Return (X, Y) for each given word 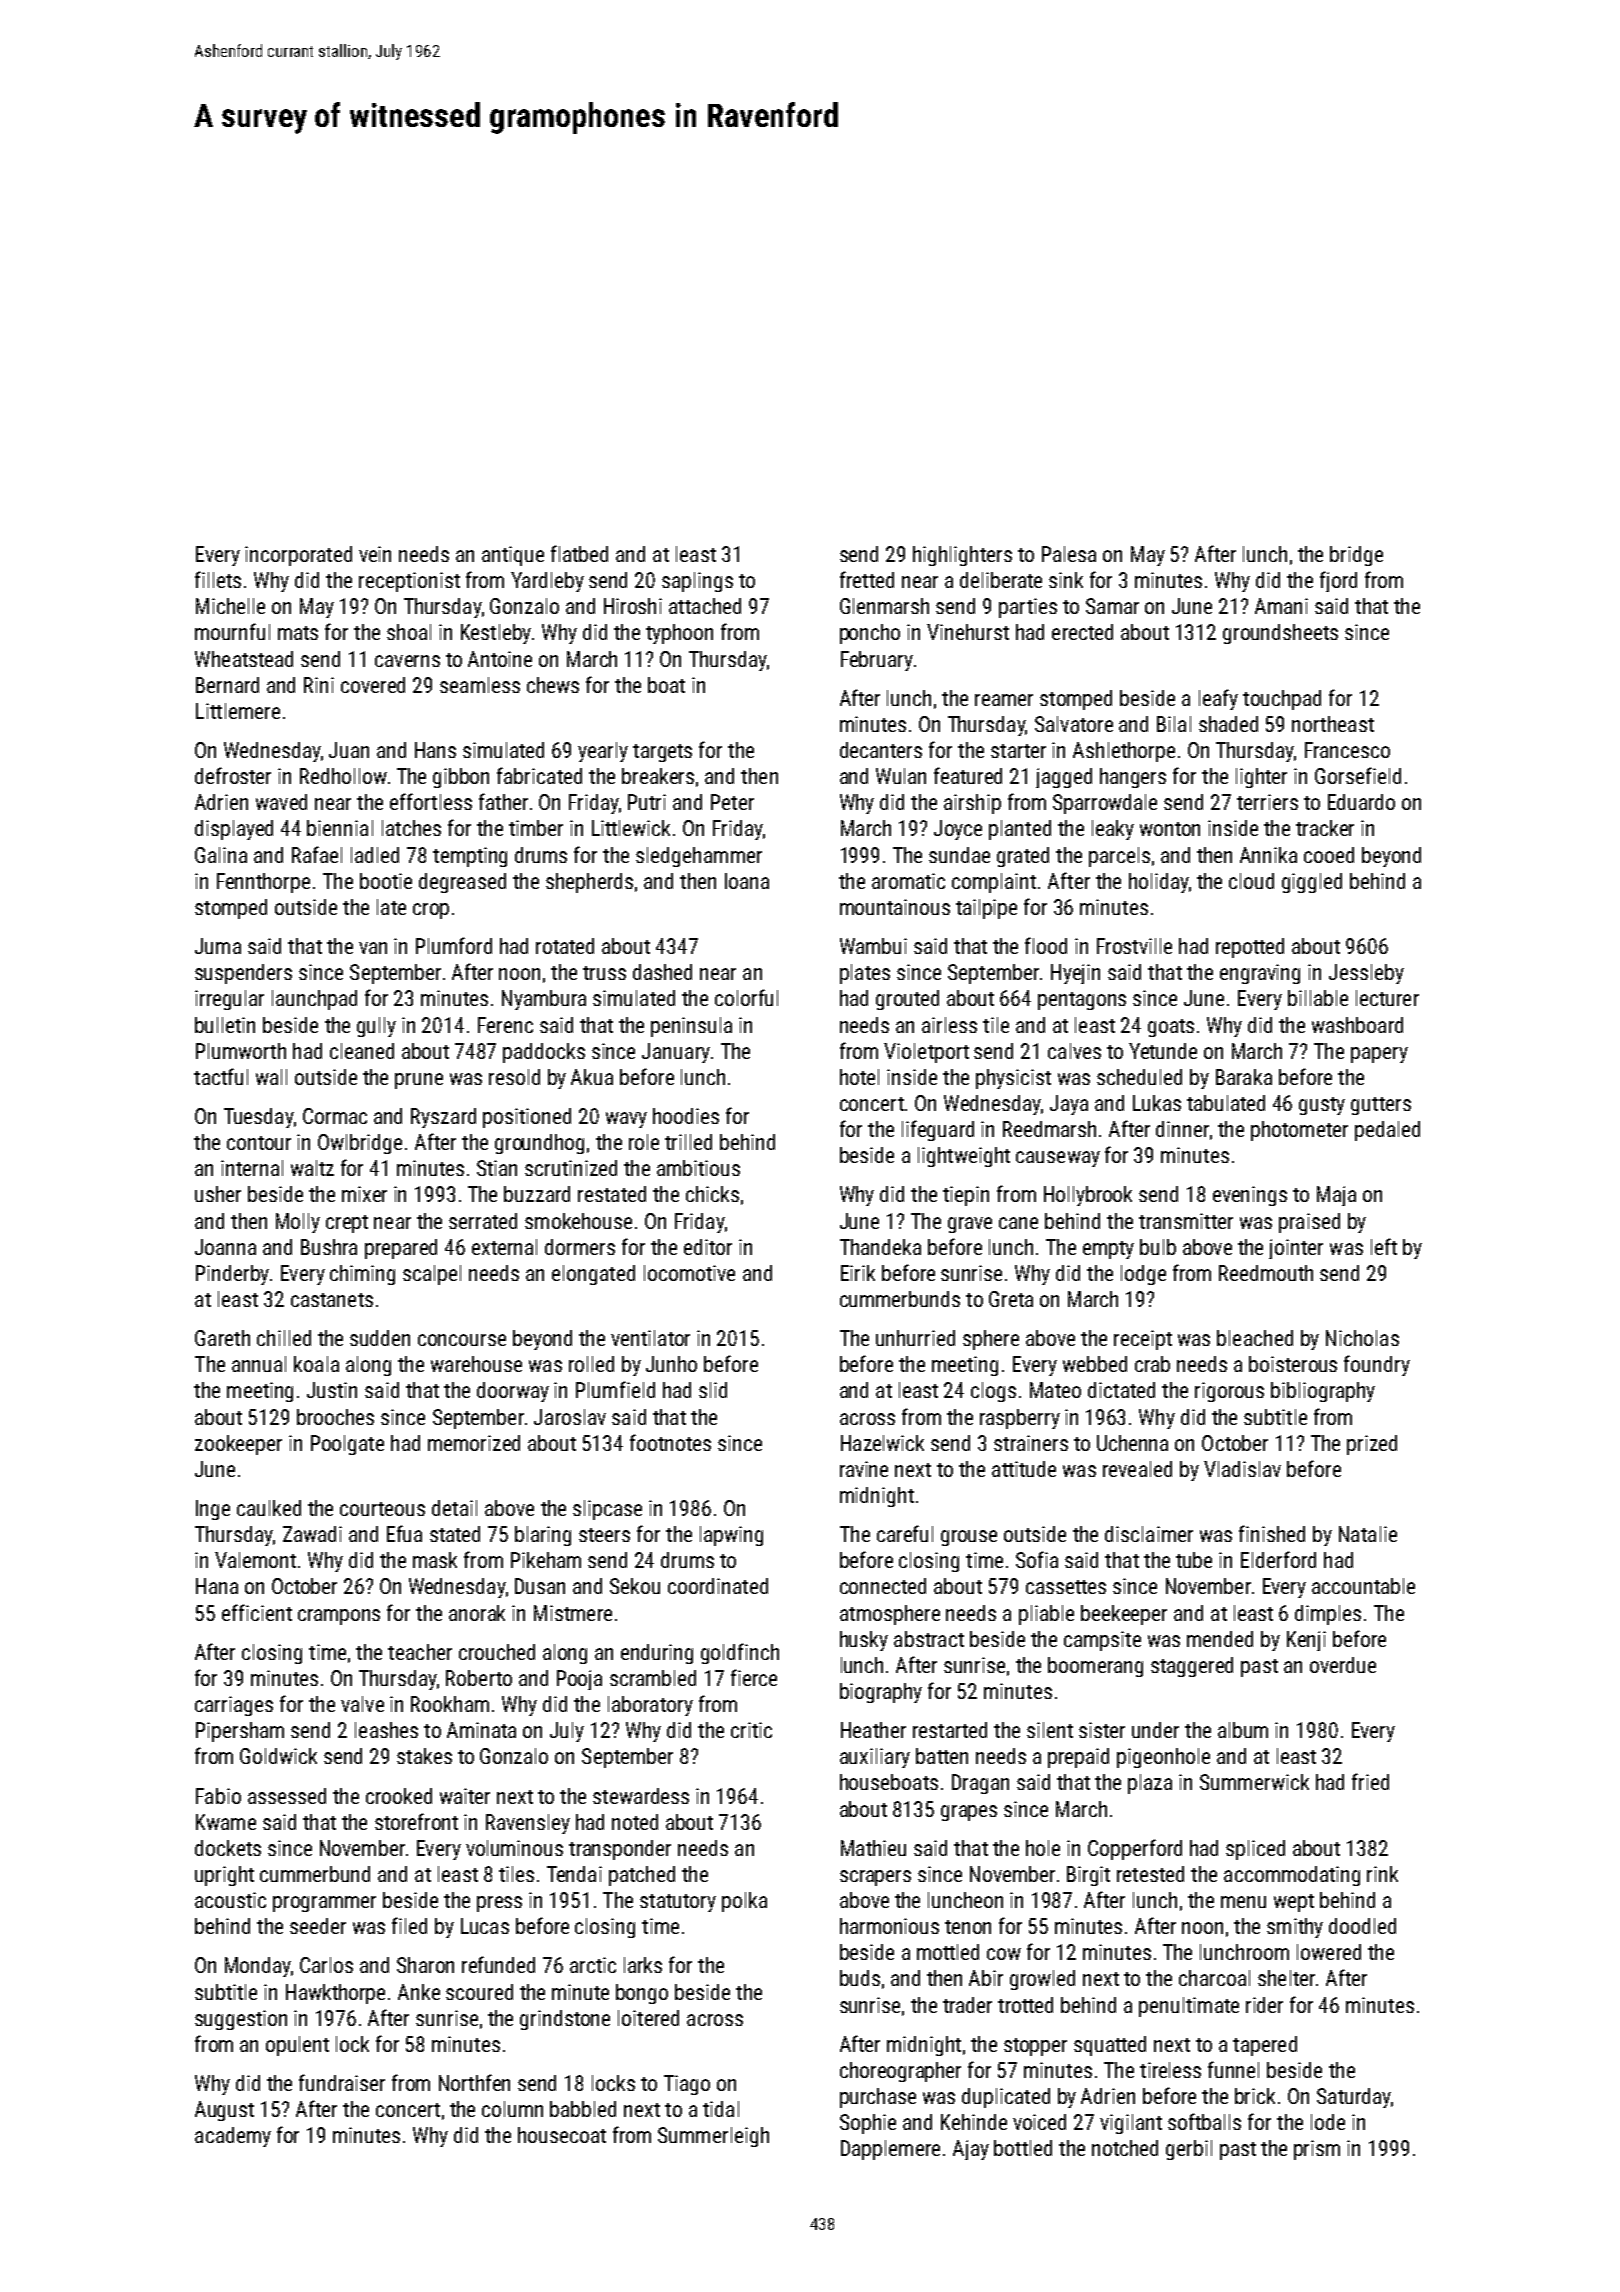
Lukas (1157, 1103)
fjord (1338, 581)
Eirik (858, 1273)
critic (751, 1730)
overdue (1343, 1665)
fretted (867, 579)
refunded (498, 1964)
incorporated (298, 556)
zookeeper (238, 1445)
